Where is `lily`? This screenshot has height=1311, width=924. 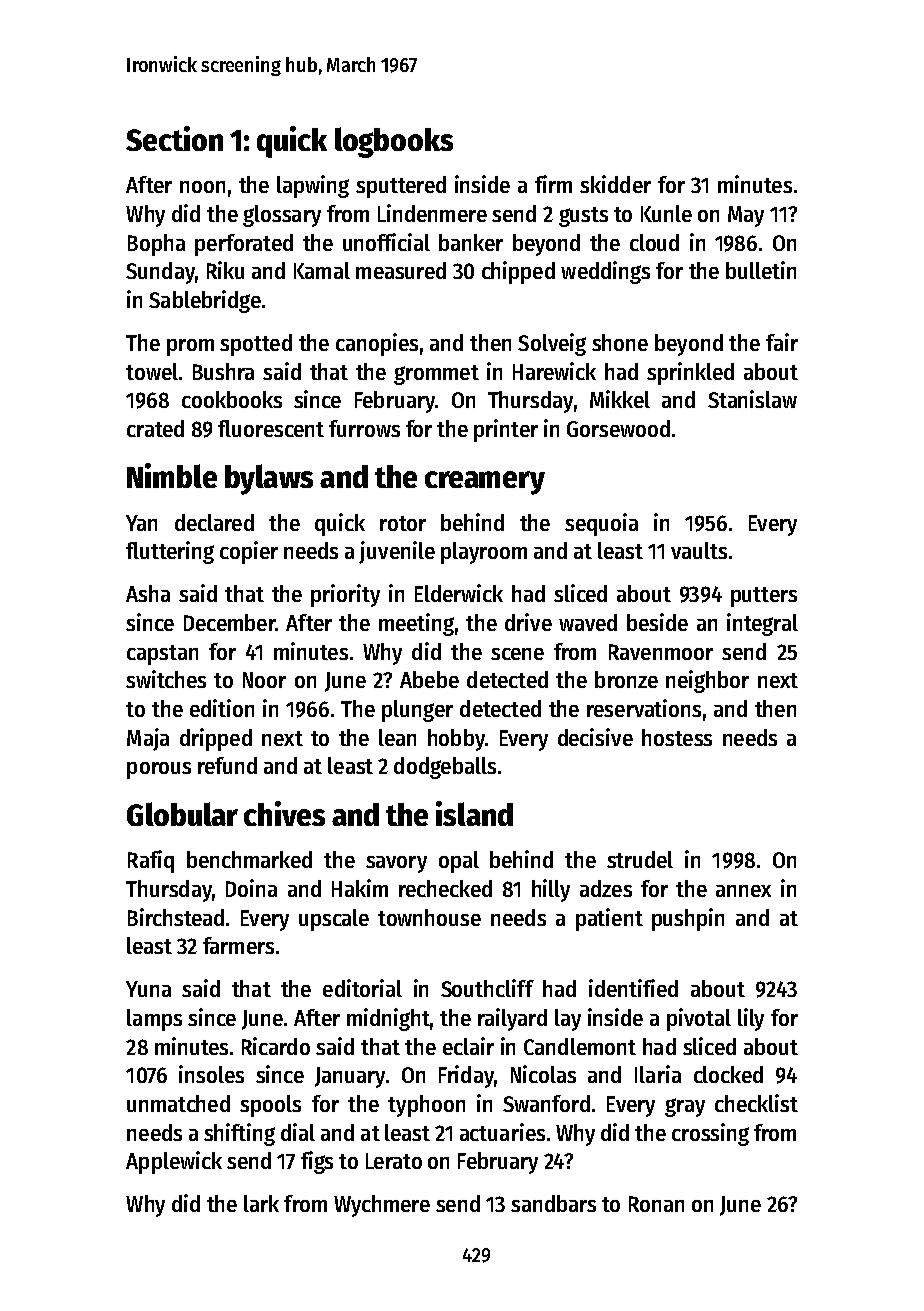
lily is located at coordinates (751, 1019).
